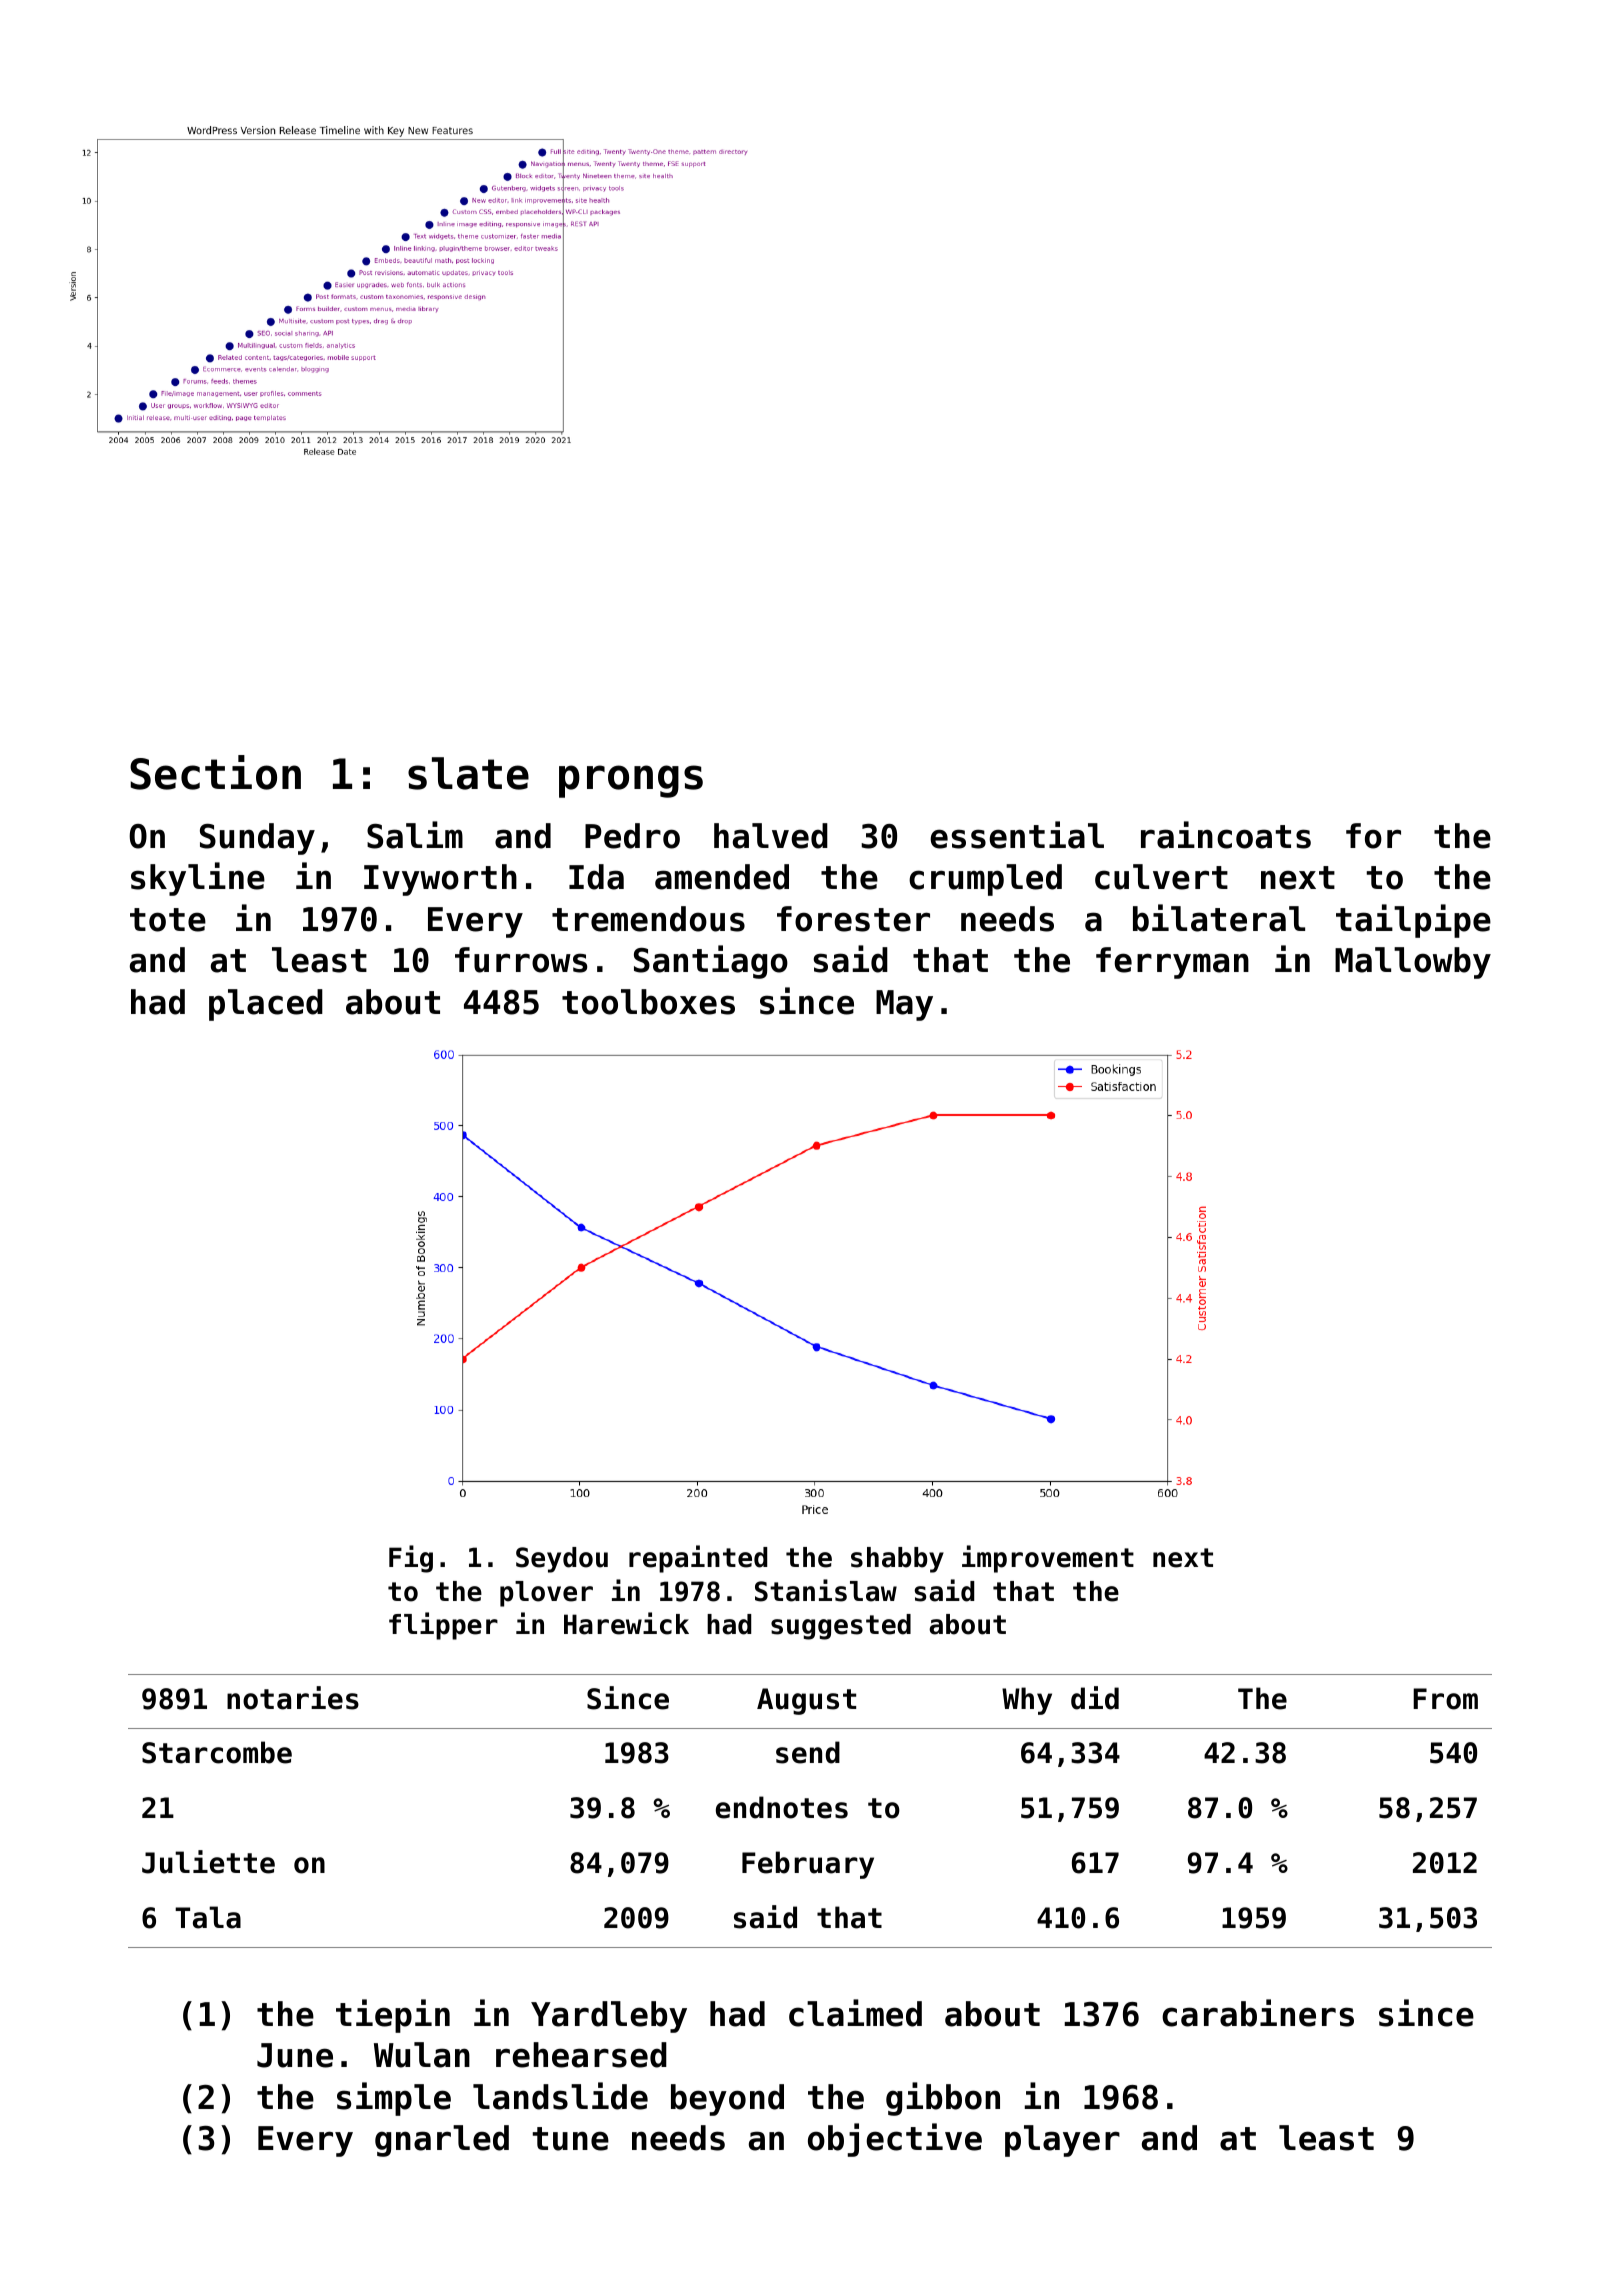 This screenshot has height=2292, width=1620. What do you see at coordinates (648, 1002) in the screenshot?
I see `toolboxes` at bounding box center [648, 1002].
